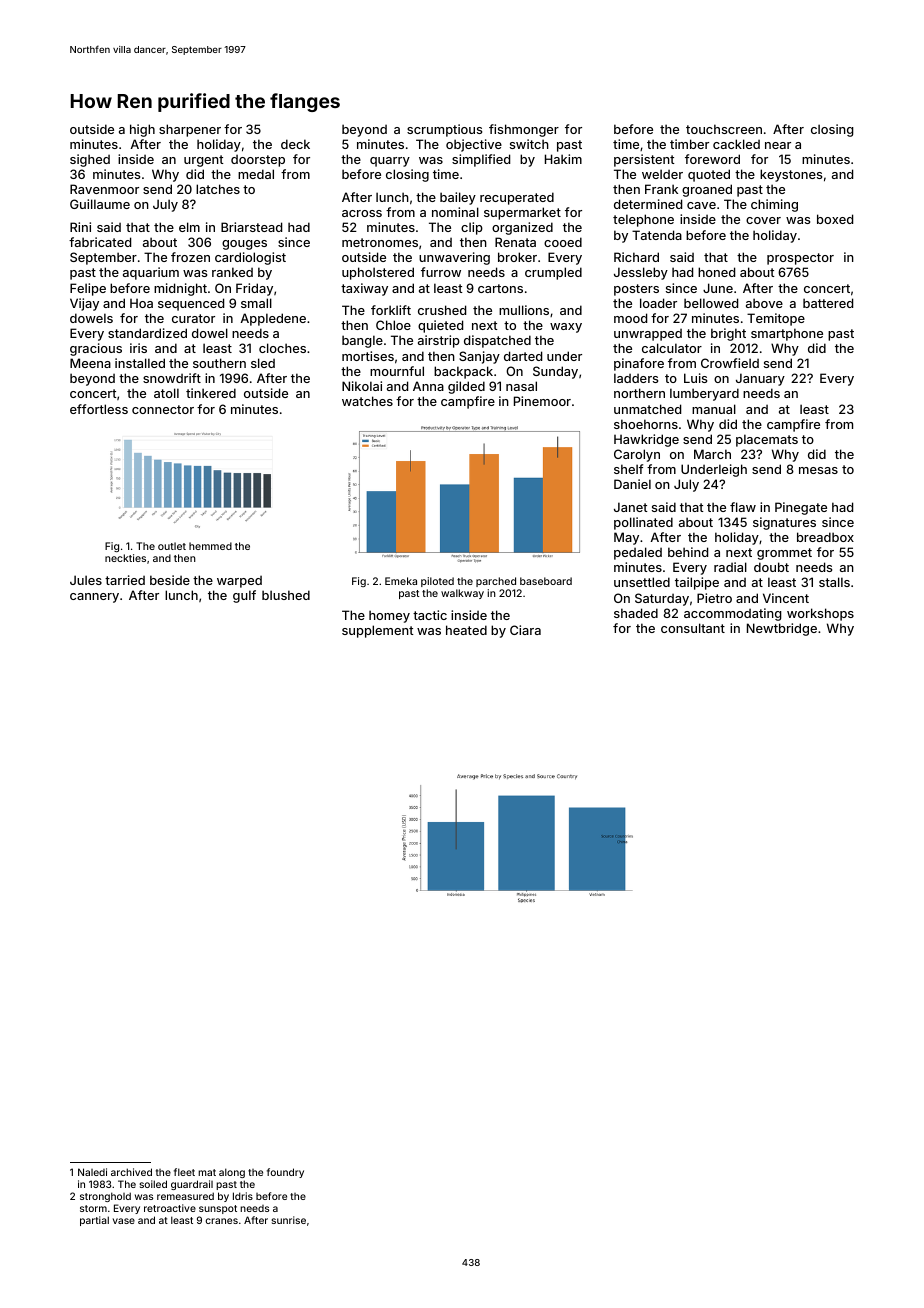 Image resolution: width=924 pixels, height=1308 pixels. What do you see at coordinates (285, 1173) in the document?
I see `foundry` at bounding box center [285, 1173].
